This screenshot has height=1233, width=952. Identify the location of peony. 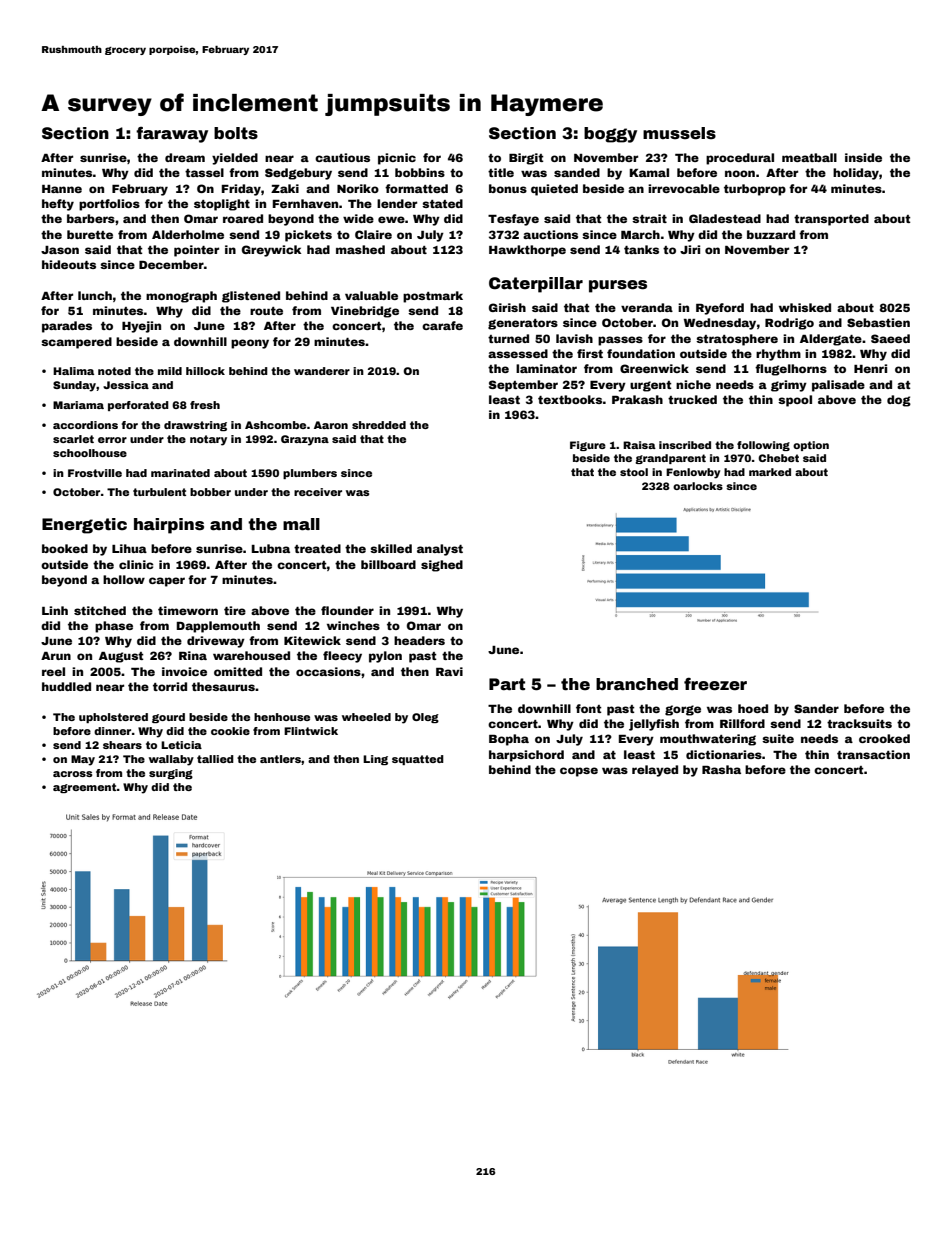
(250, 344).
